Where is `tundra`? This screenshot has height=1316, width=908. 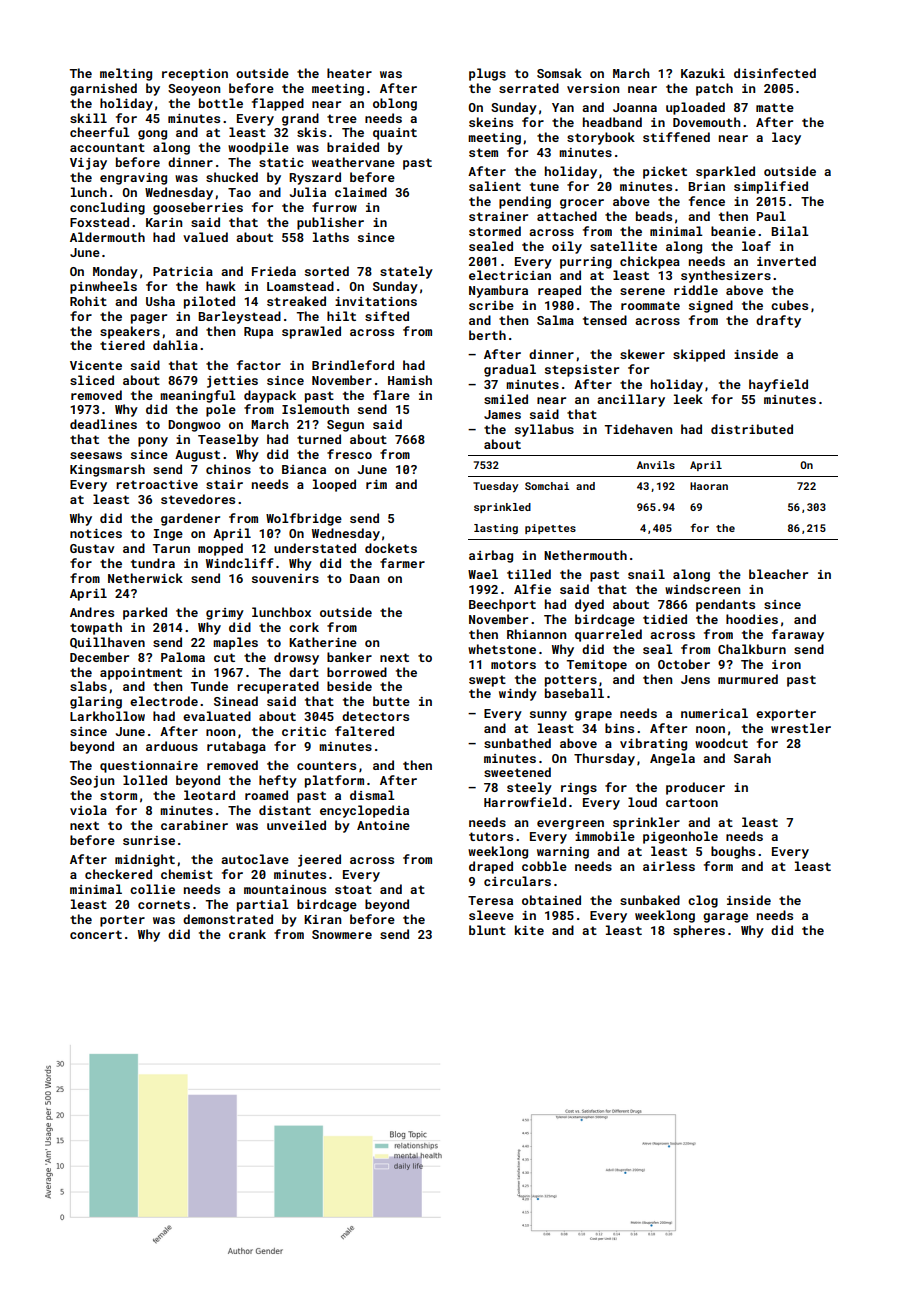
tundra is located at coordinates (153, 563).
